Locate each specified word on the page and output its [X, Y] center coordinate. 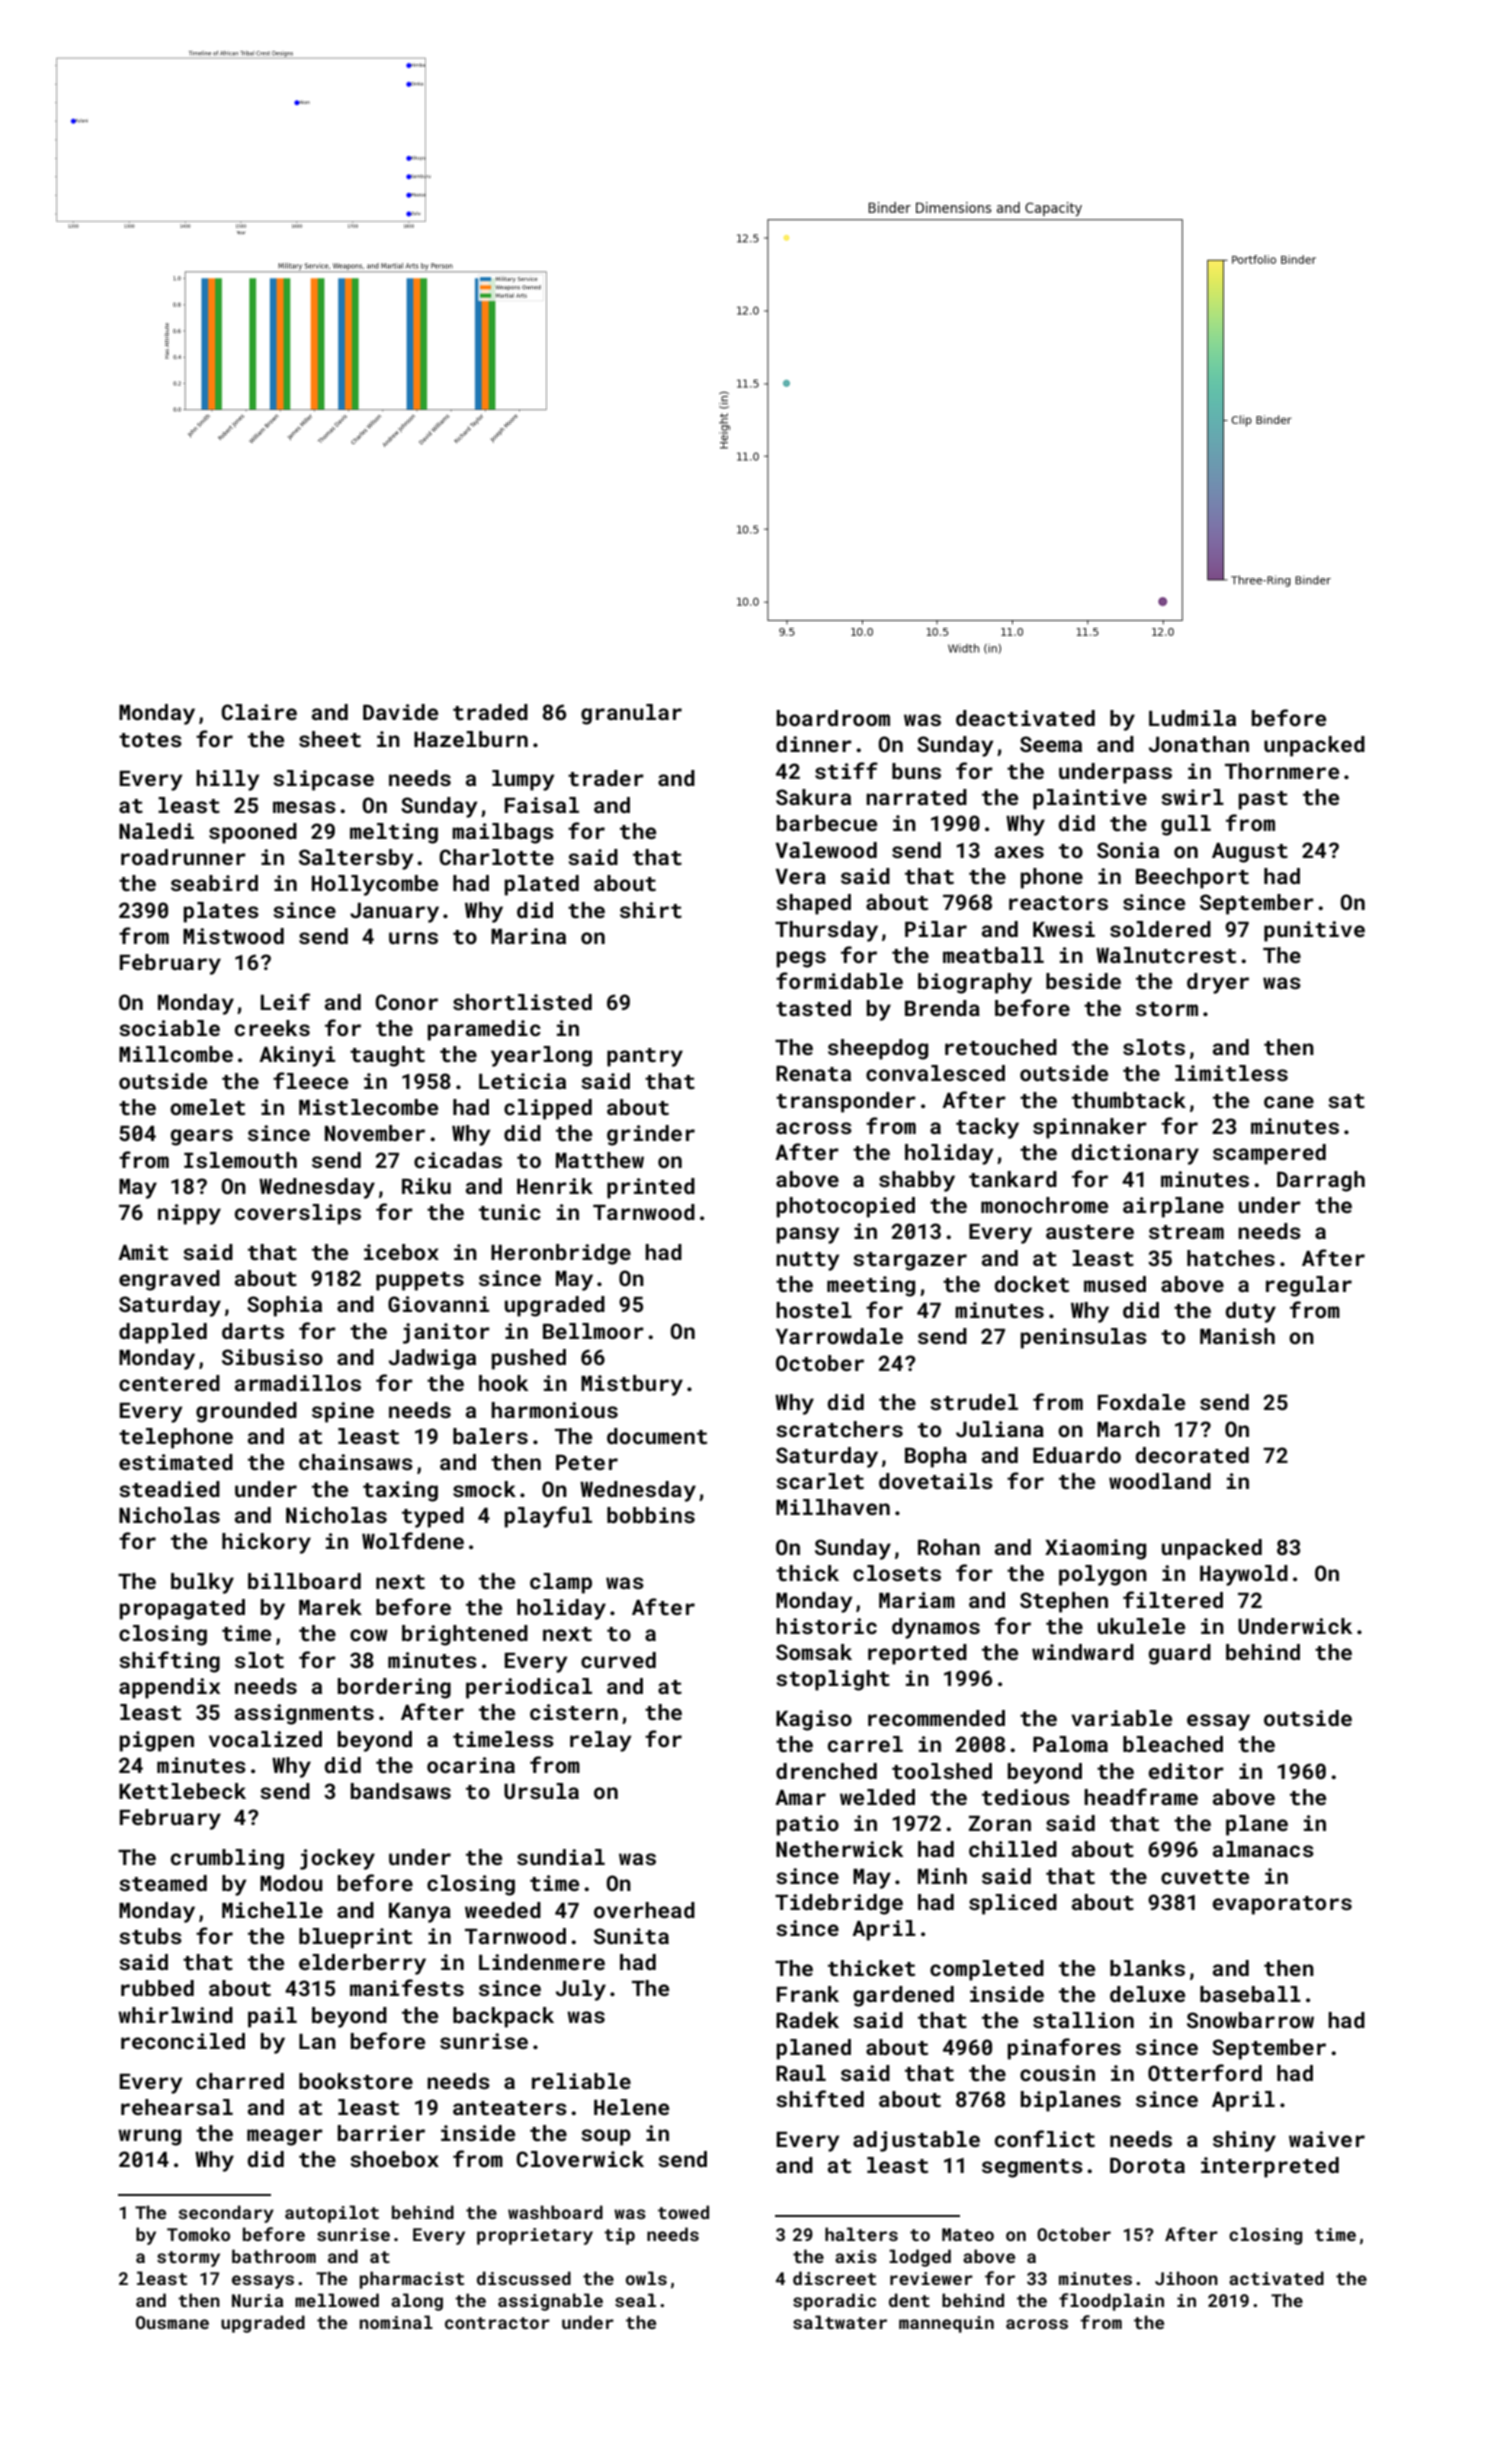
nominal [396, 2322]
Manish [1237, 1336]
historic [826, 1626]
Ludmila [1192, 718]
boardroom [833, 718]
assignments [304, 1714]
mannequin [946, 2324]
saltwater [840, 2322]
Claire [259, 712]
